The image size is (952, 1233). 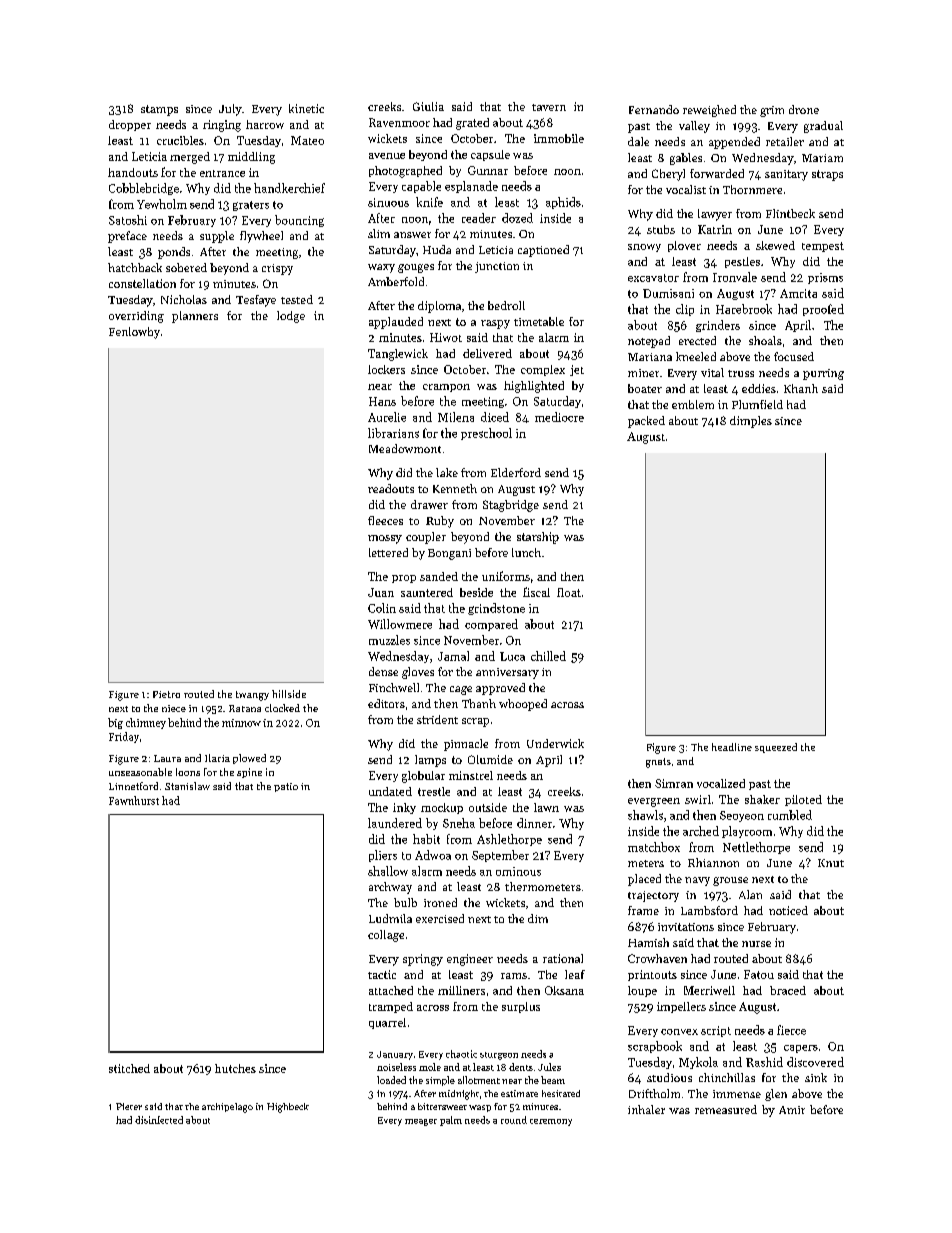 What do you see at coordinates (235, 1068) in the page?
I see `hutches` at bounding box center [235, 1068].
